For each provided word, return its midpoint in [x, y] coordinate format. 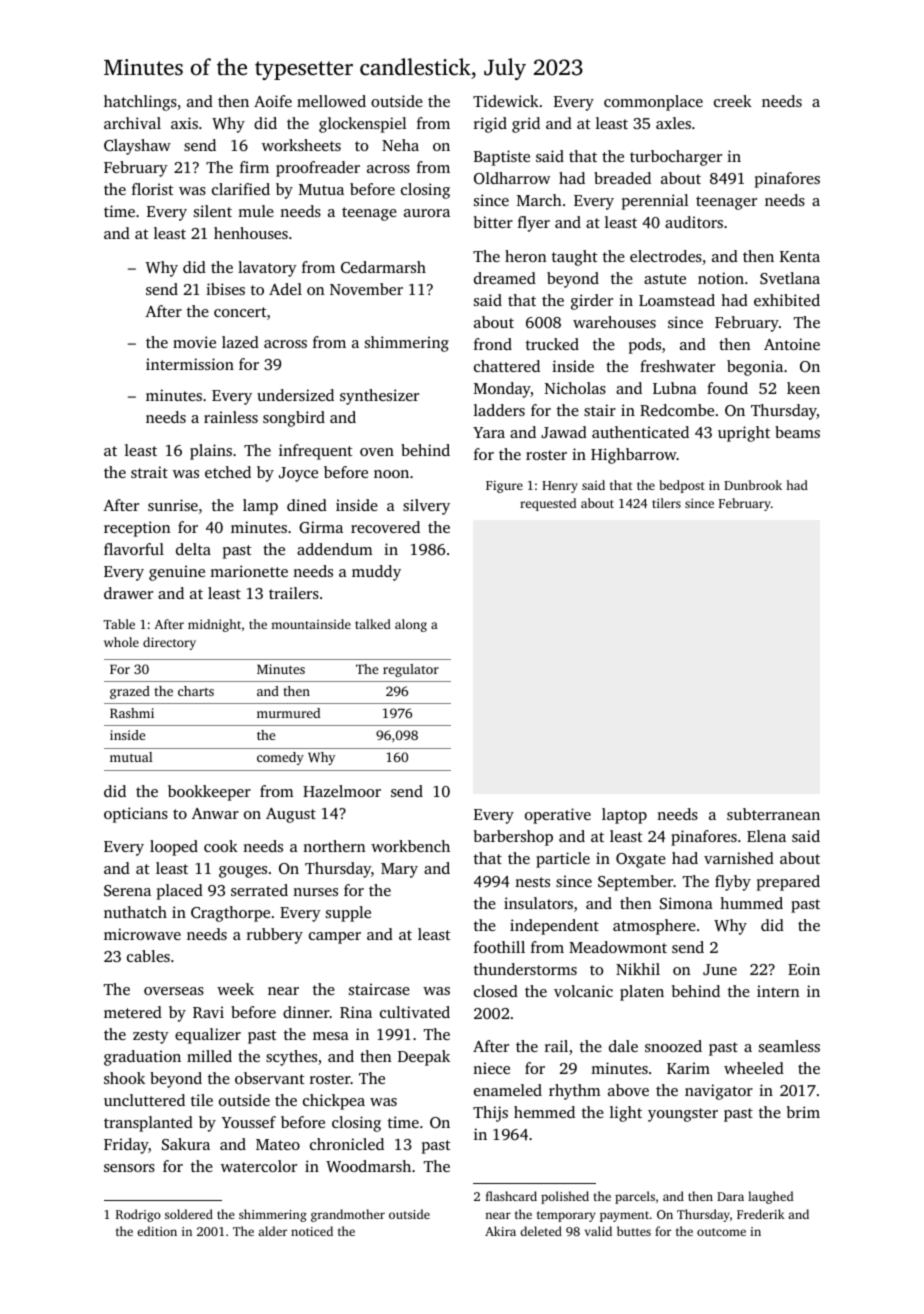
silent [213, 211]
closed [496, 991]
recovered [385, 527]
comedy [280, 758]
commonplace [653, 103]
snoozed [673, 1046]
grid [526, 125]
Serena [127, 890]
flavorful [134, 549]
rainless [231, 417]
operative [558, 816]
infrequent [316, 452]
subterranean [773, 814]
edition [157, 1231]
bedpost [682, 486]
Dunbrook [753, 485]
